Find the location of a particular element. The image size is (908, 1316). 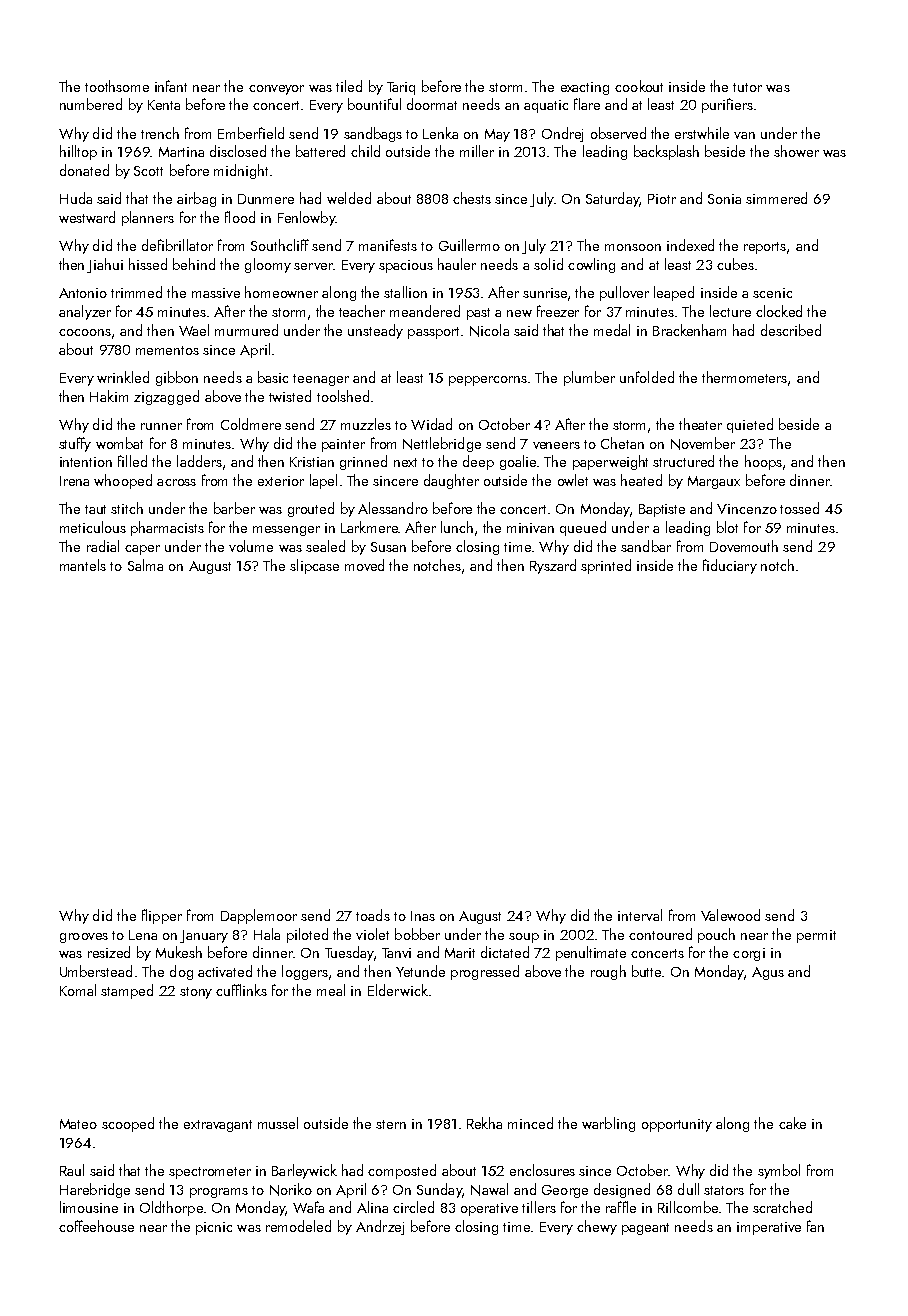

Andrzej is located at coordinates (380, 1227).
